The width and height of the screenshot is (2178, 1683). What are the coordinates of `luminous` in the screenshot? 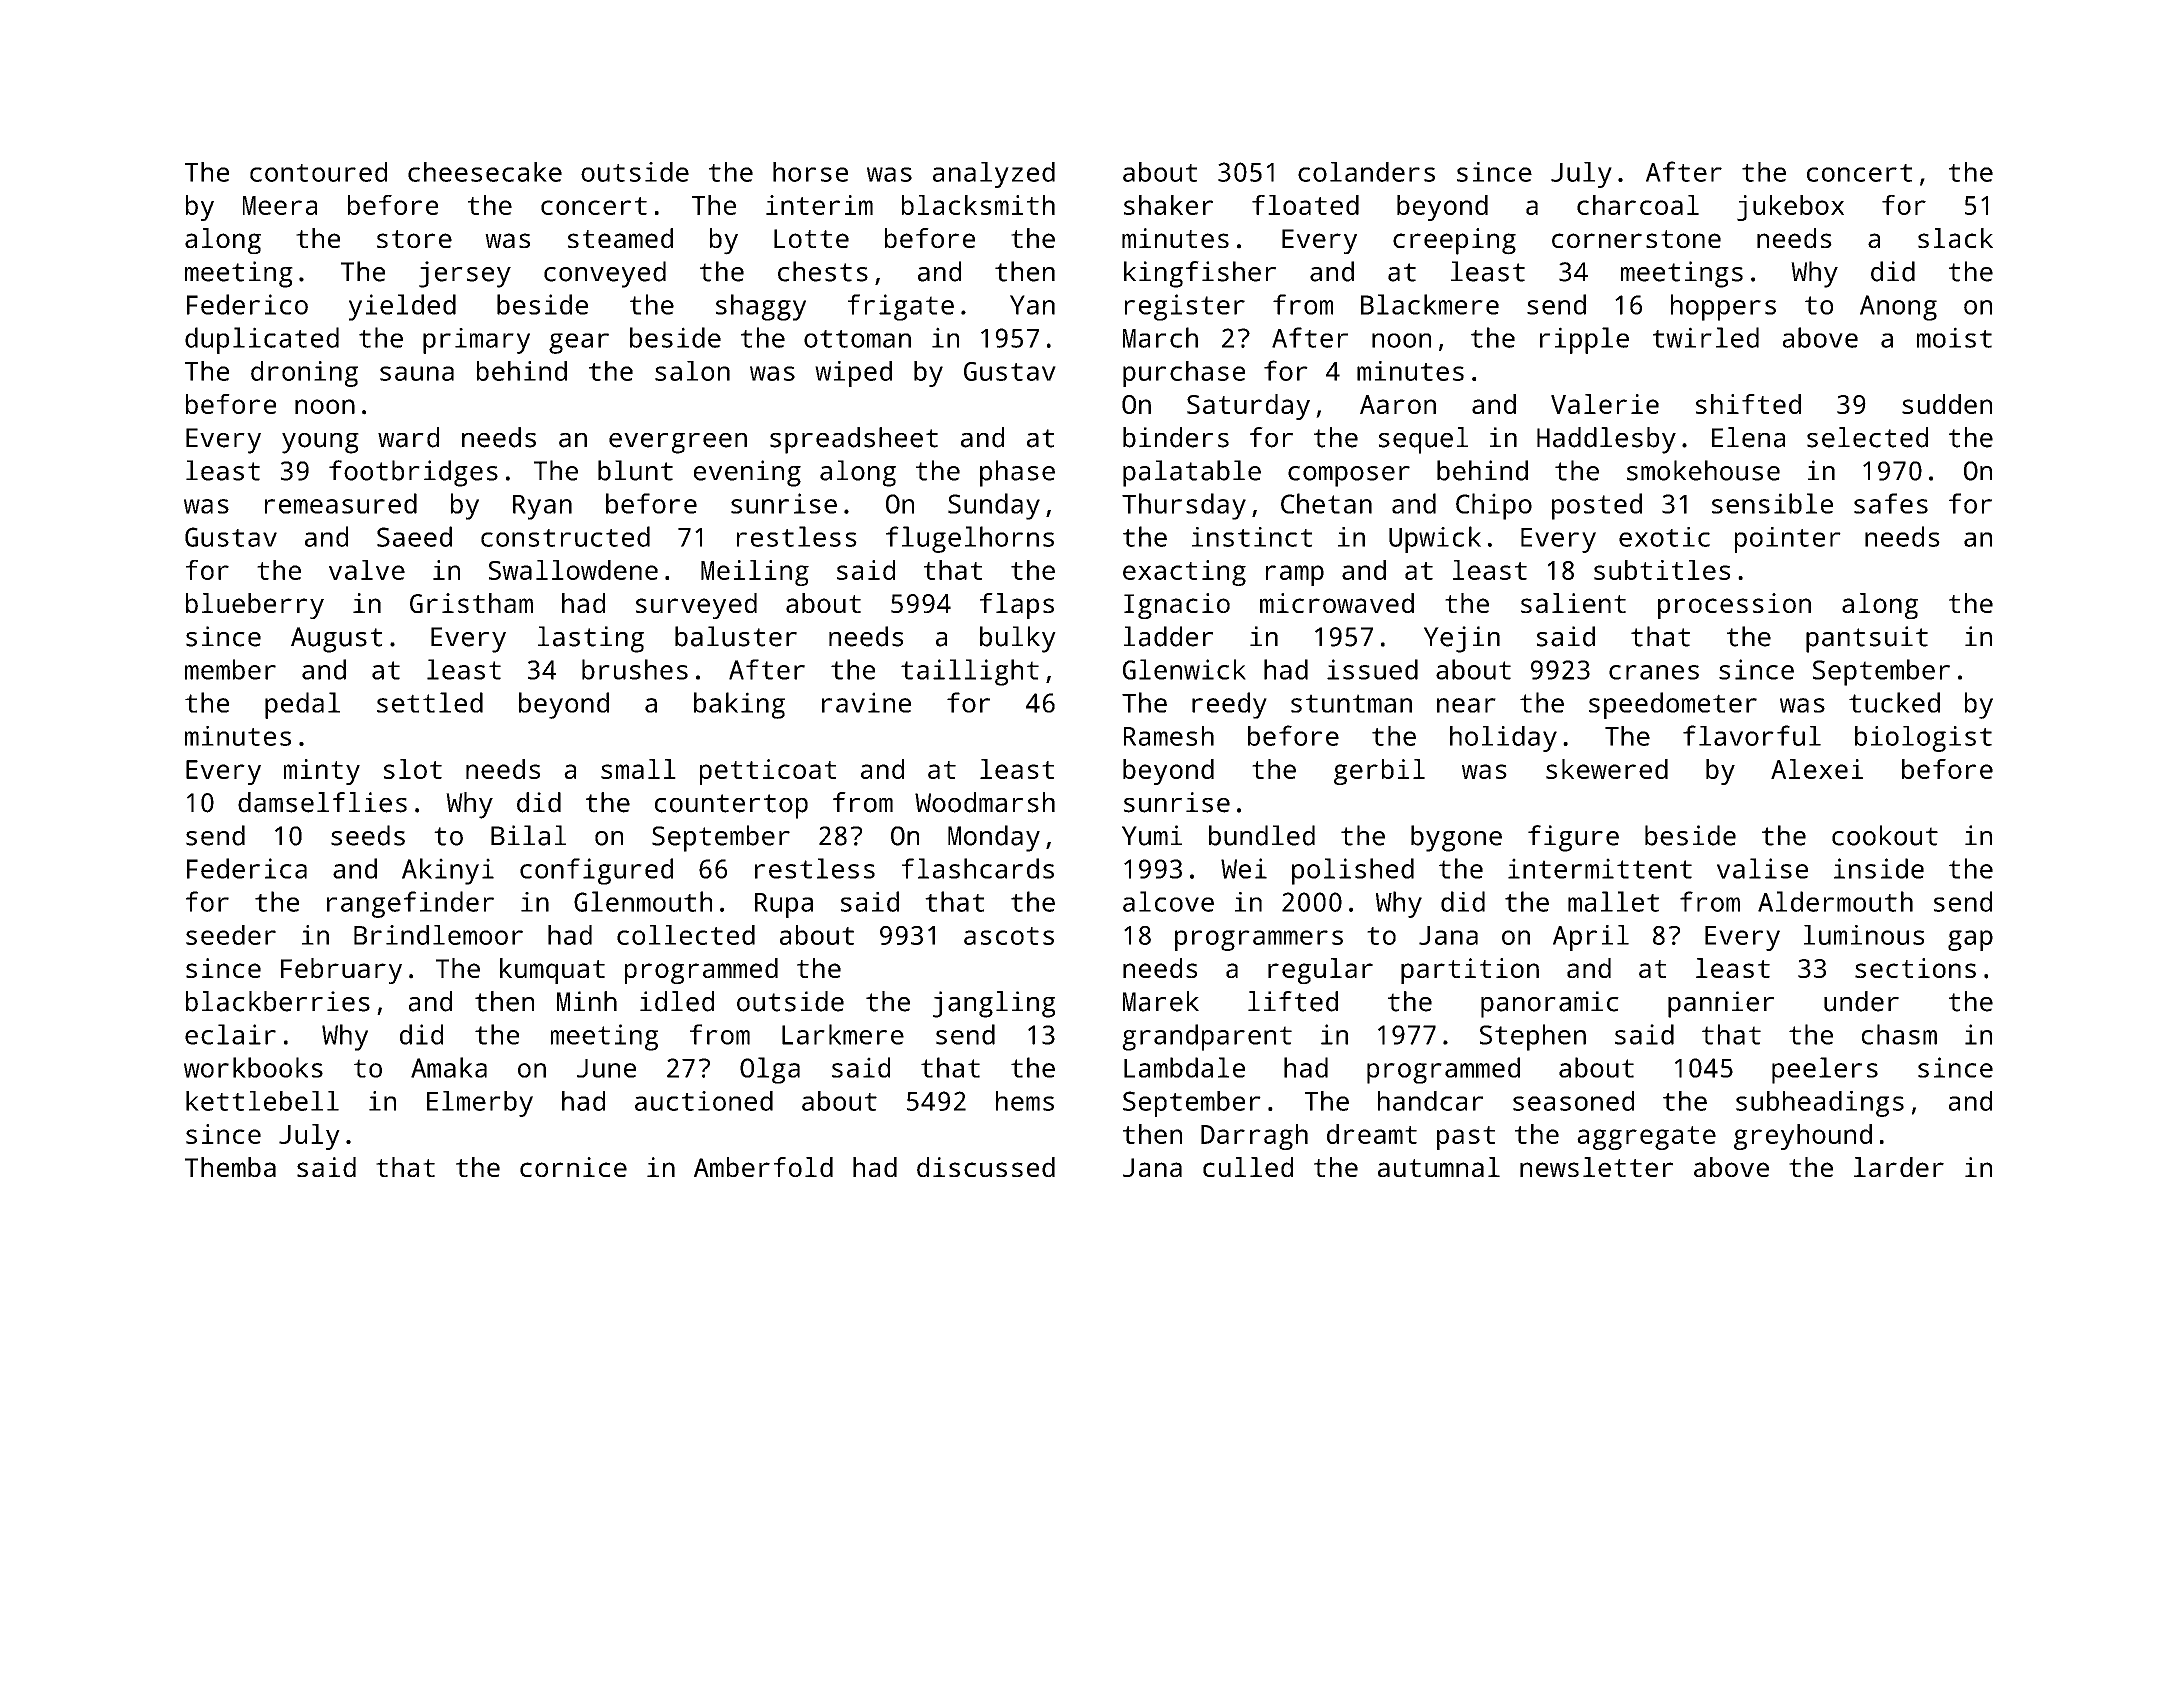 It's located at (1864, 935).
